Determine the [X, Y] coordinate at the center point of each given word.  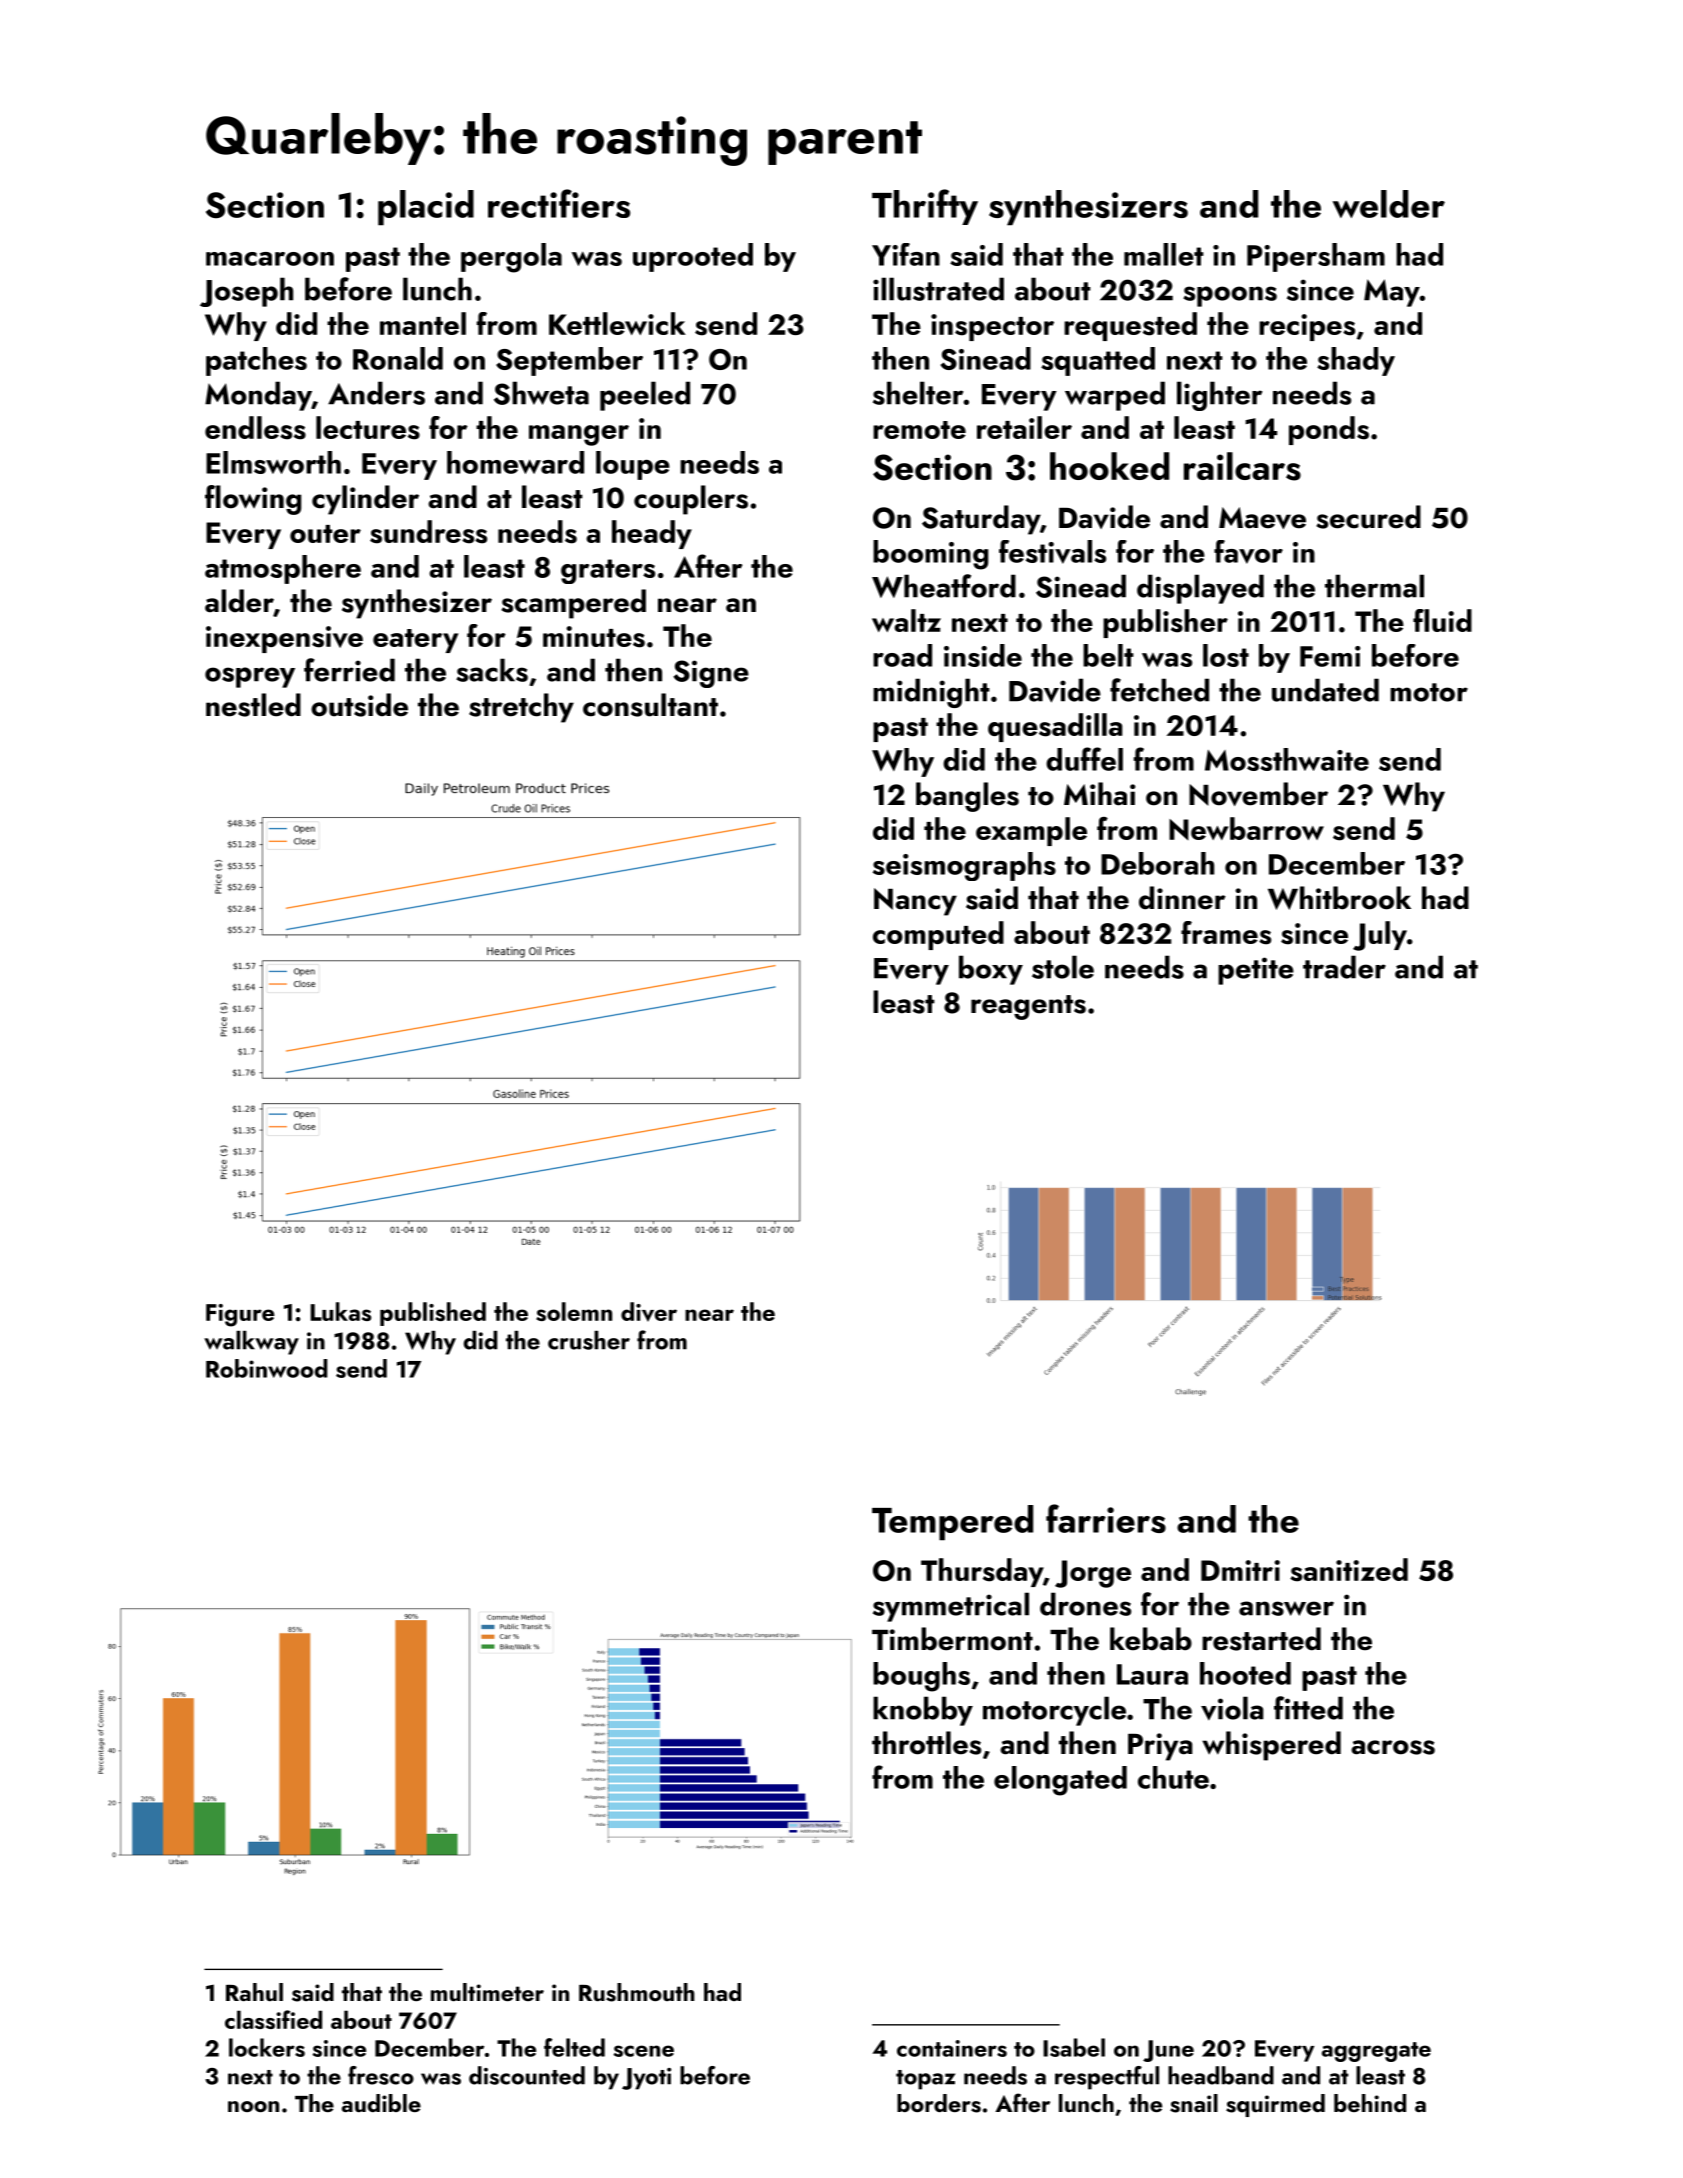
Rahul [254, 1992]
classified [273, 2019]
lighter [1219, 396]
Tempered [952, 1523]
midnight [931, 693]
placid [426, 208]
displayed [1200, 589]
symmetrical [951, 1607]
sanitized [1349, 1570]
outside [359, 705]
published [433, 1314]
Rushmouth [637, 1992]
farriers [1106, 1518]
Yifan [906, 254]
